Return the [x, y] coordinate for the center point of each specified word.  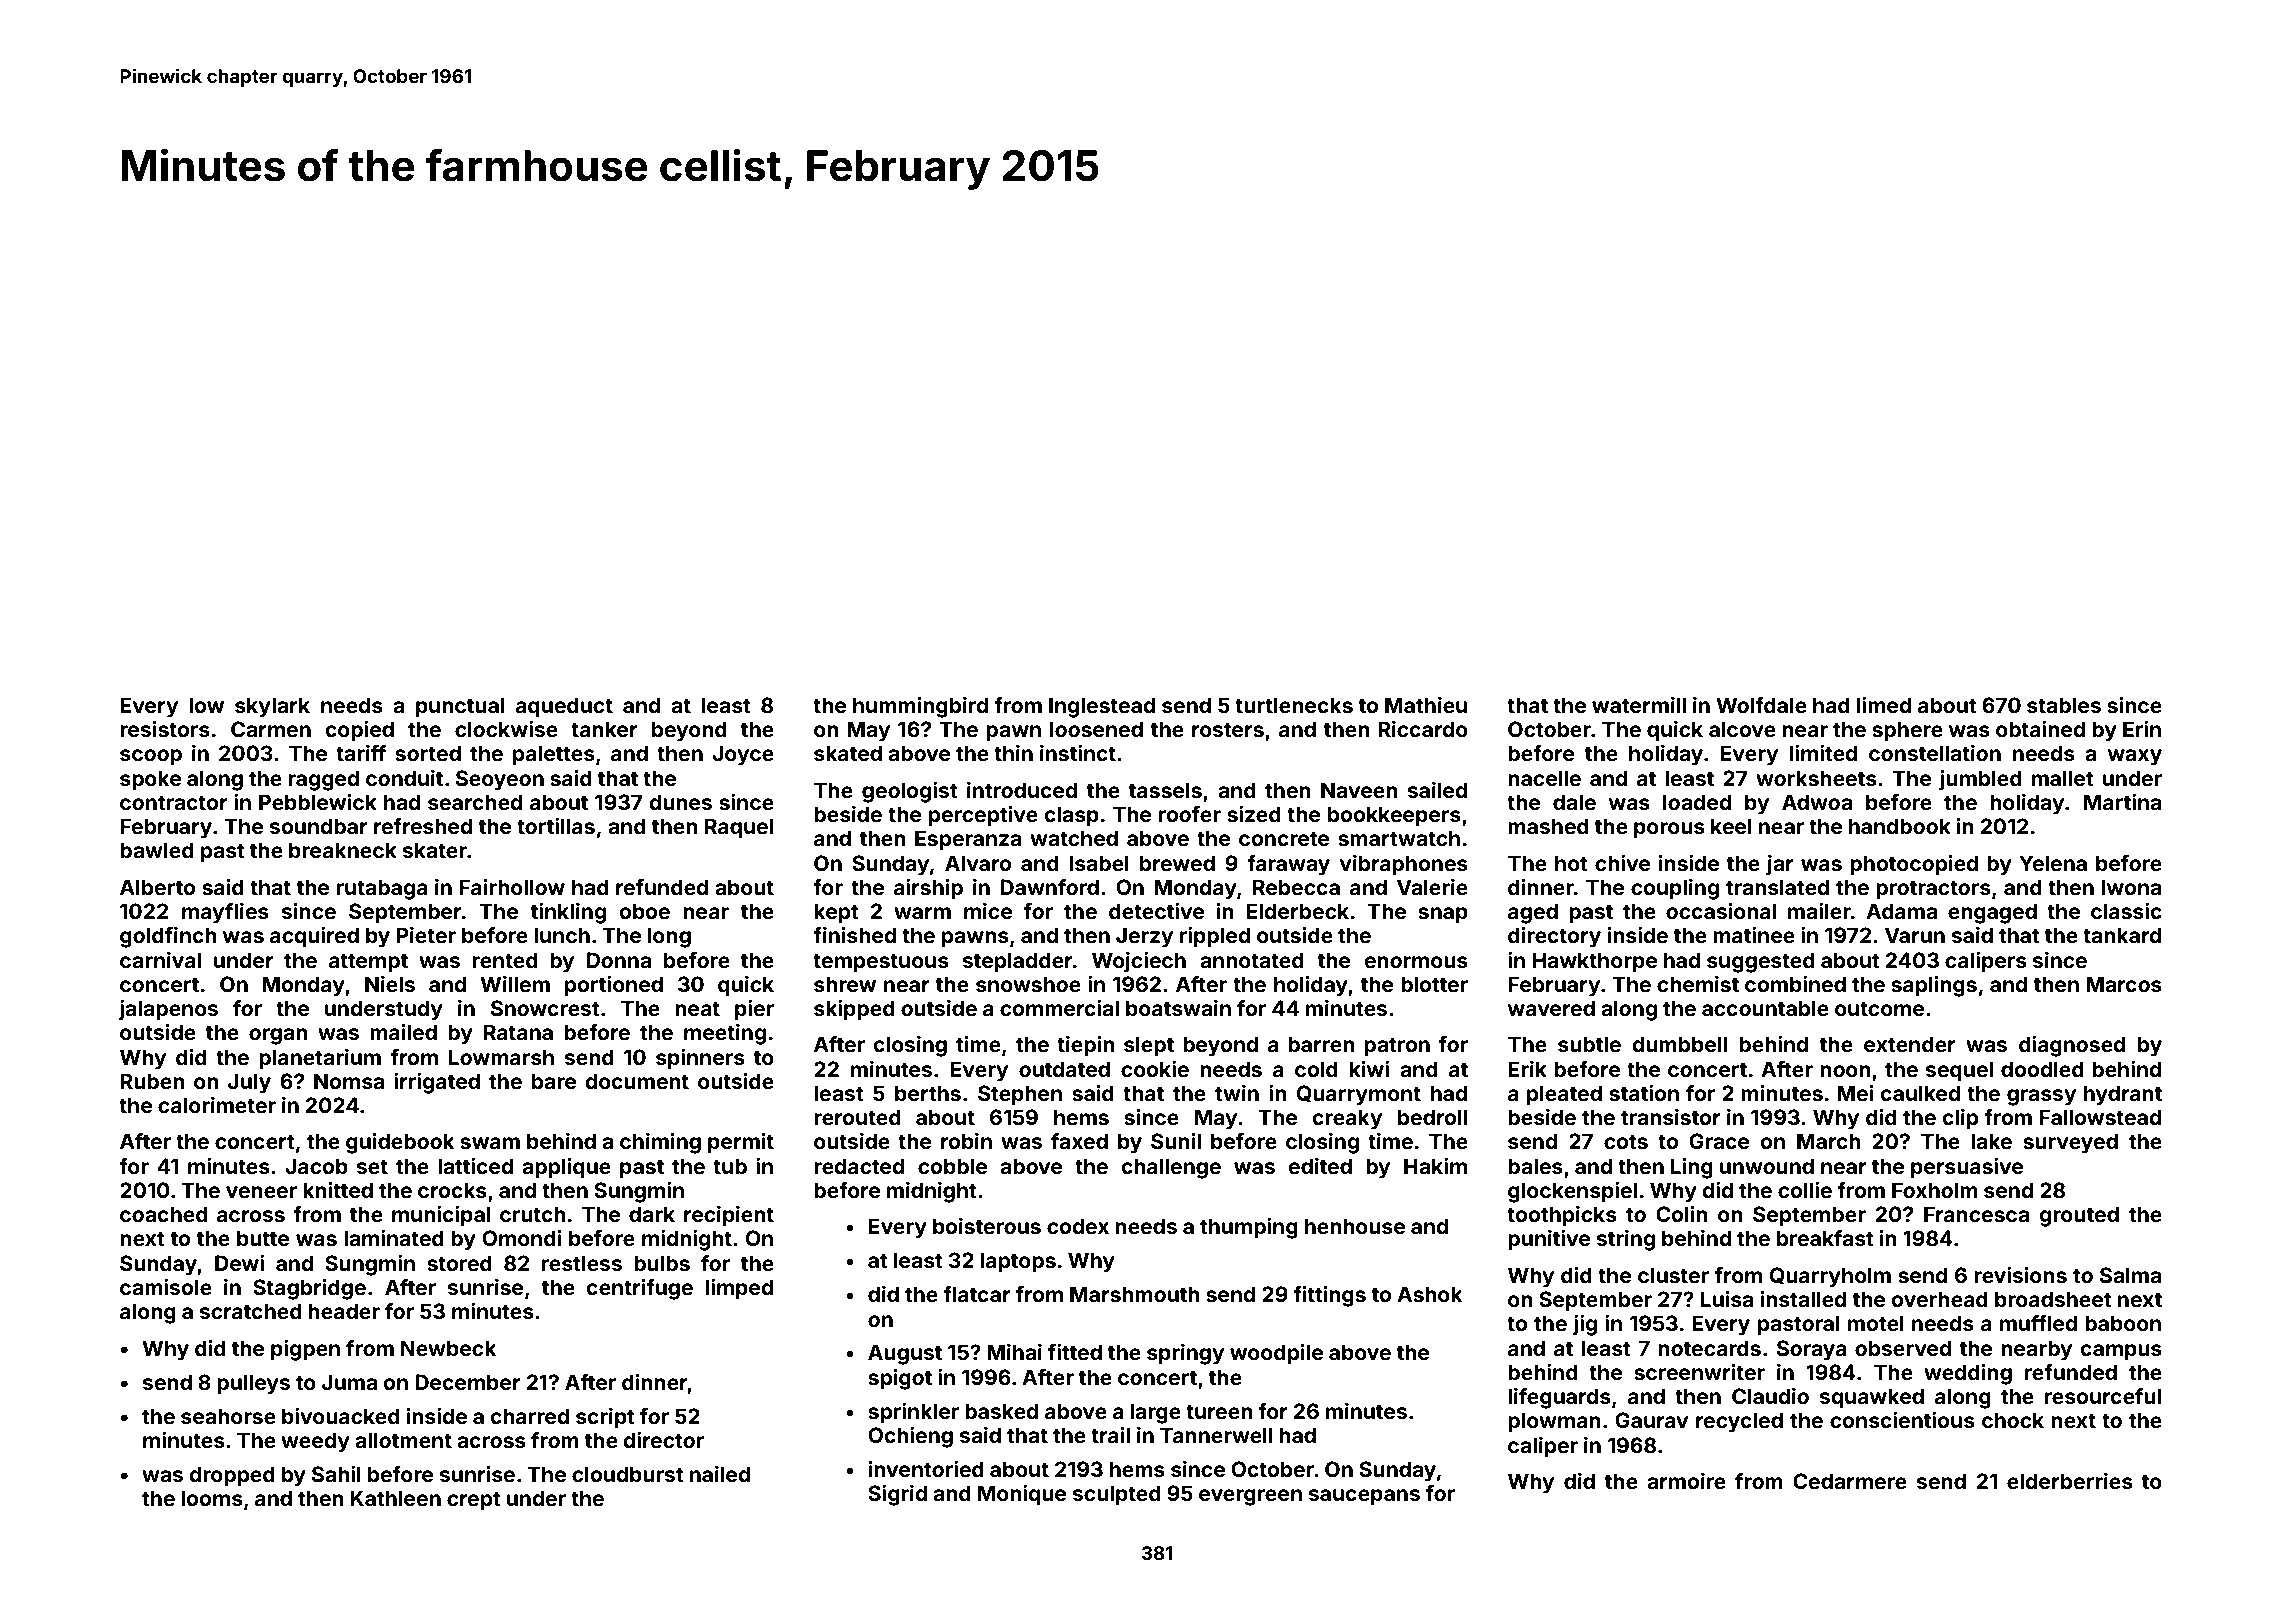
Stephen [1020, 1095]
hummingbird [920, 707]
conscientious [1902, 1420]
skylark [272, 707]
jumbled [1980, 780]
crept [474, 1501]
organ [278, 1036]
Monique [1022, 1495]
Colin [1681, 1214]
